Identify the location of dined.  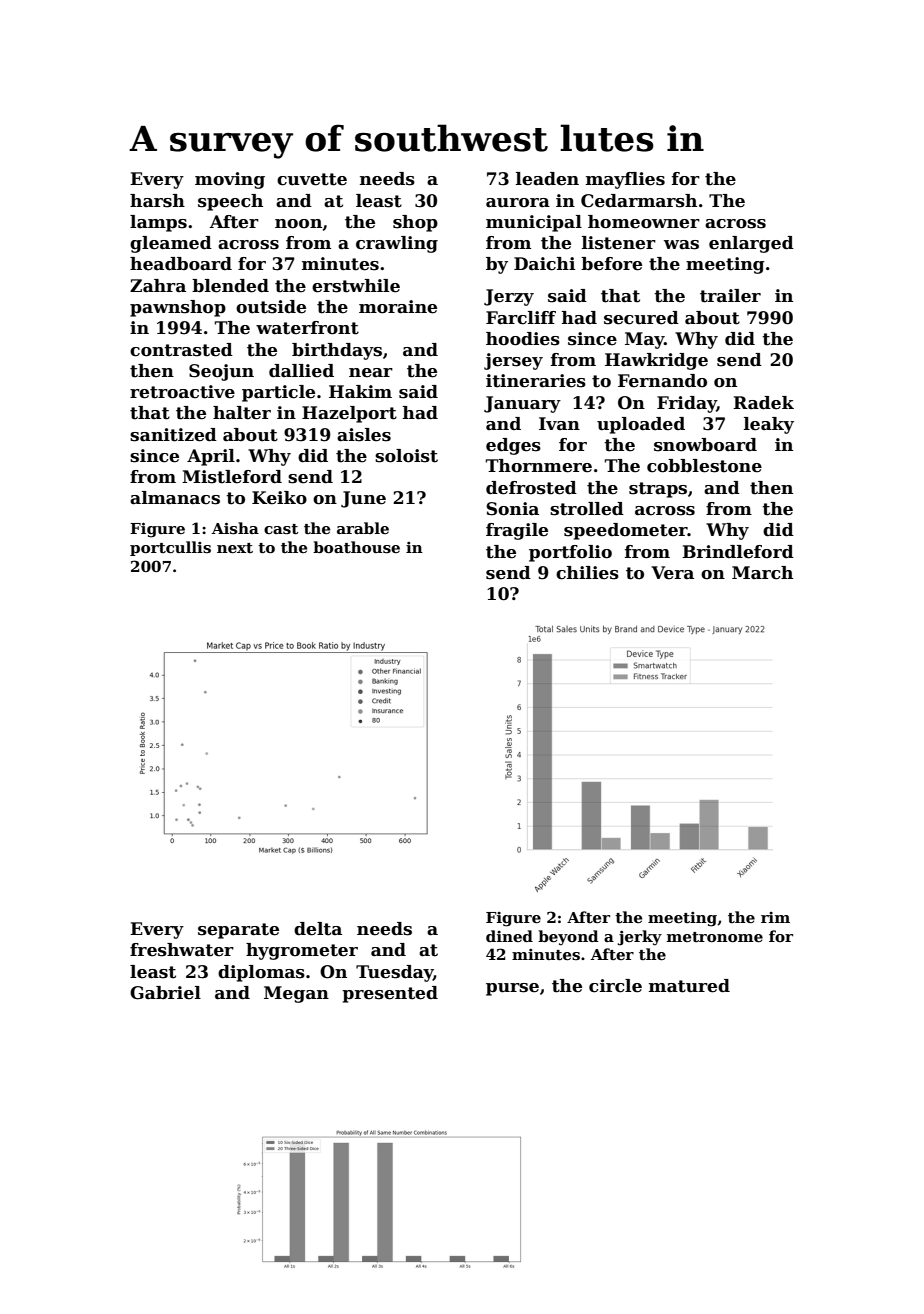
(509, 936).
